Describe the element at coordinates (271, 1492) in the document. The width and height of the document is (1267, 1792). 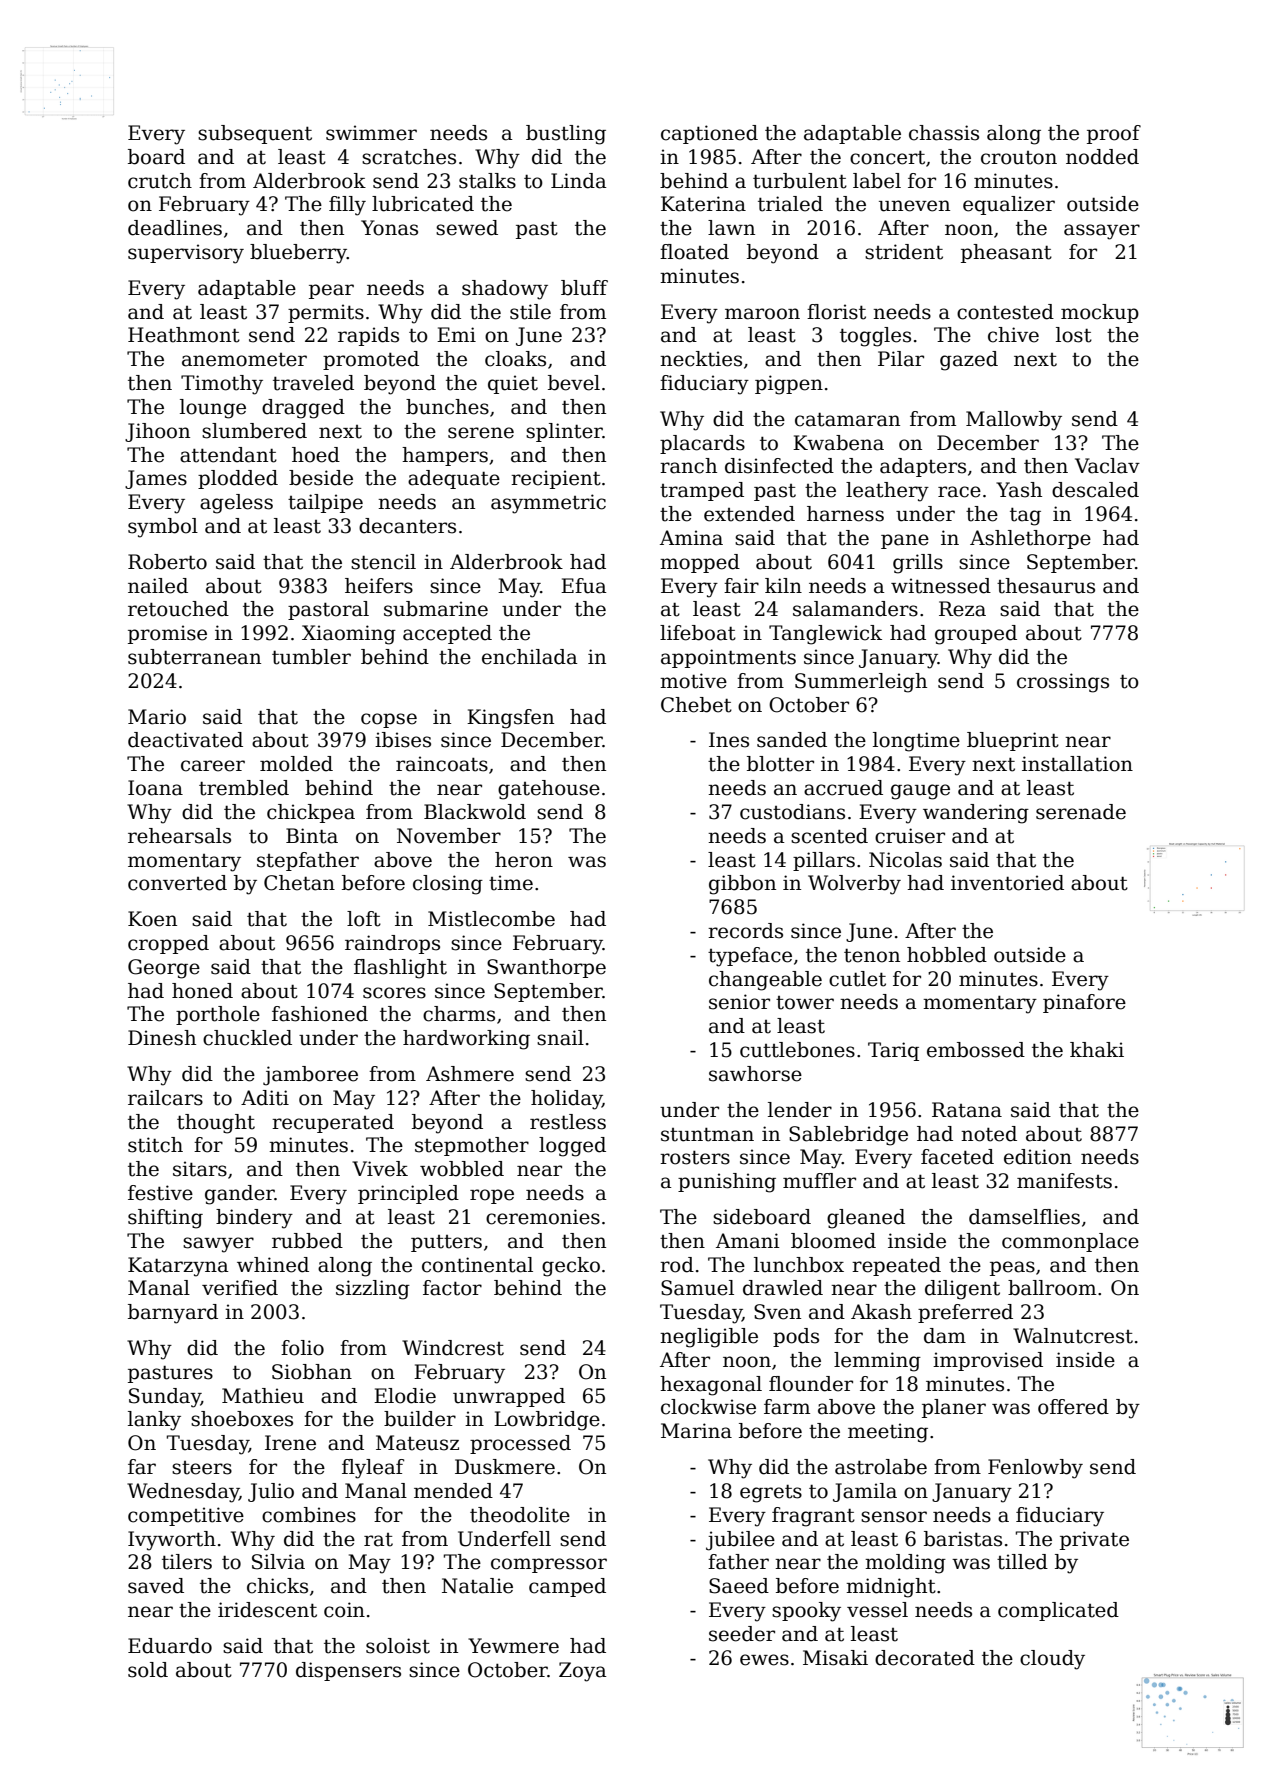
I see `Julio` at that location.
